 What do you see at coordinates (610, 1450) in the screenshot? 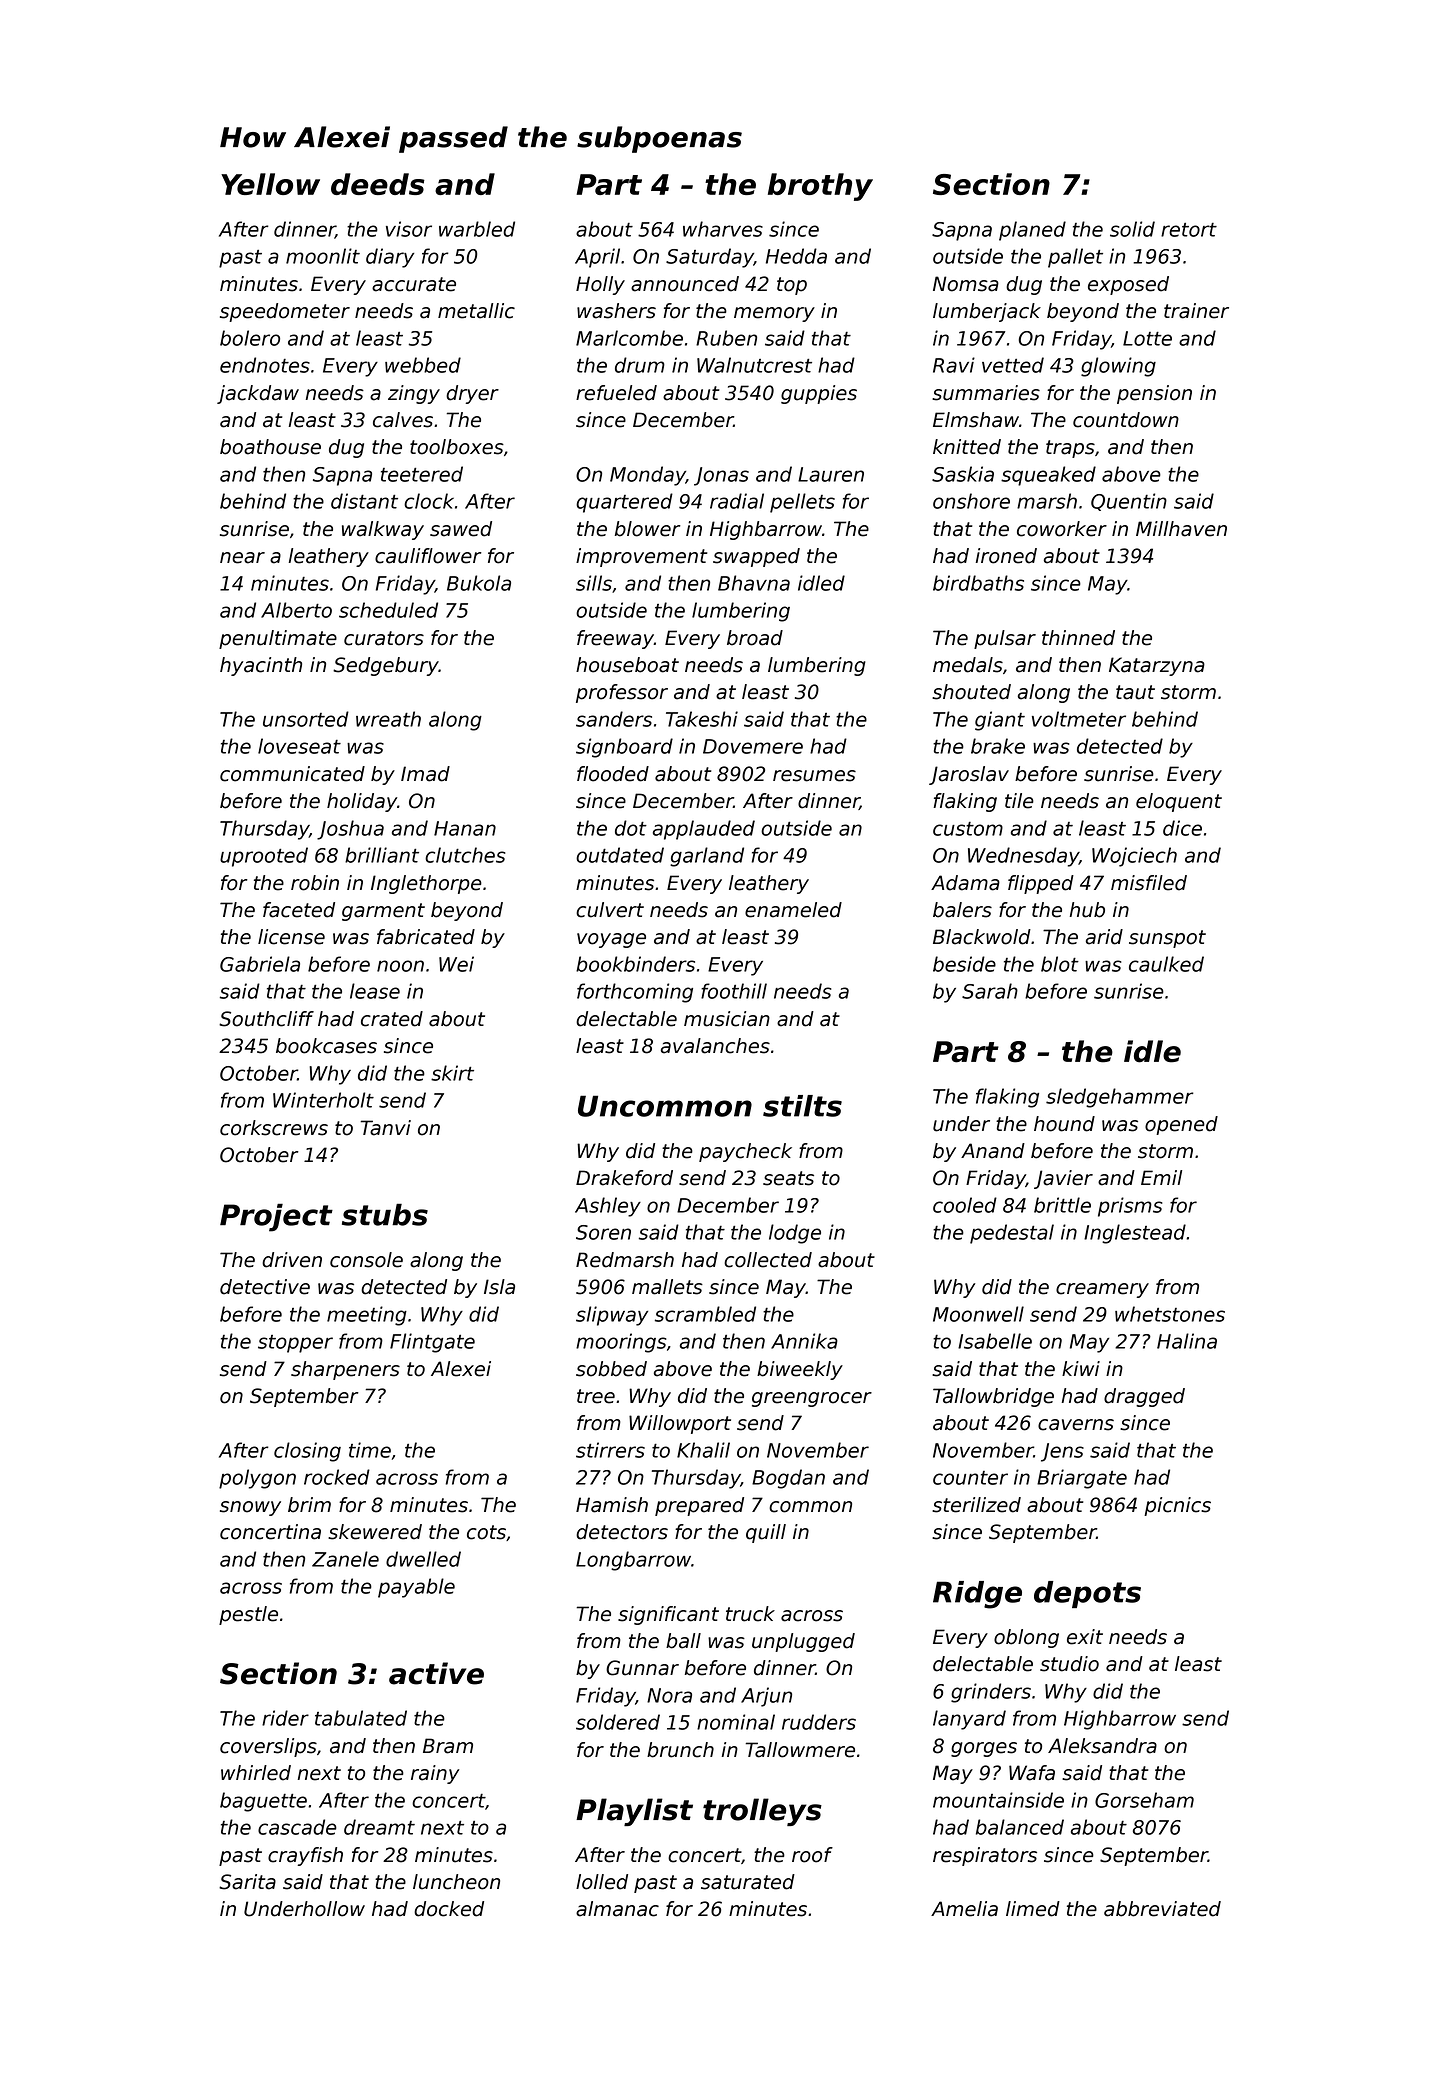
I see `stirrers` at bounding box center [610, 1450].
